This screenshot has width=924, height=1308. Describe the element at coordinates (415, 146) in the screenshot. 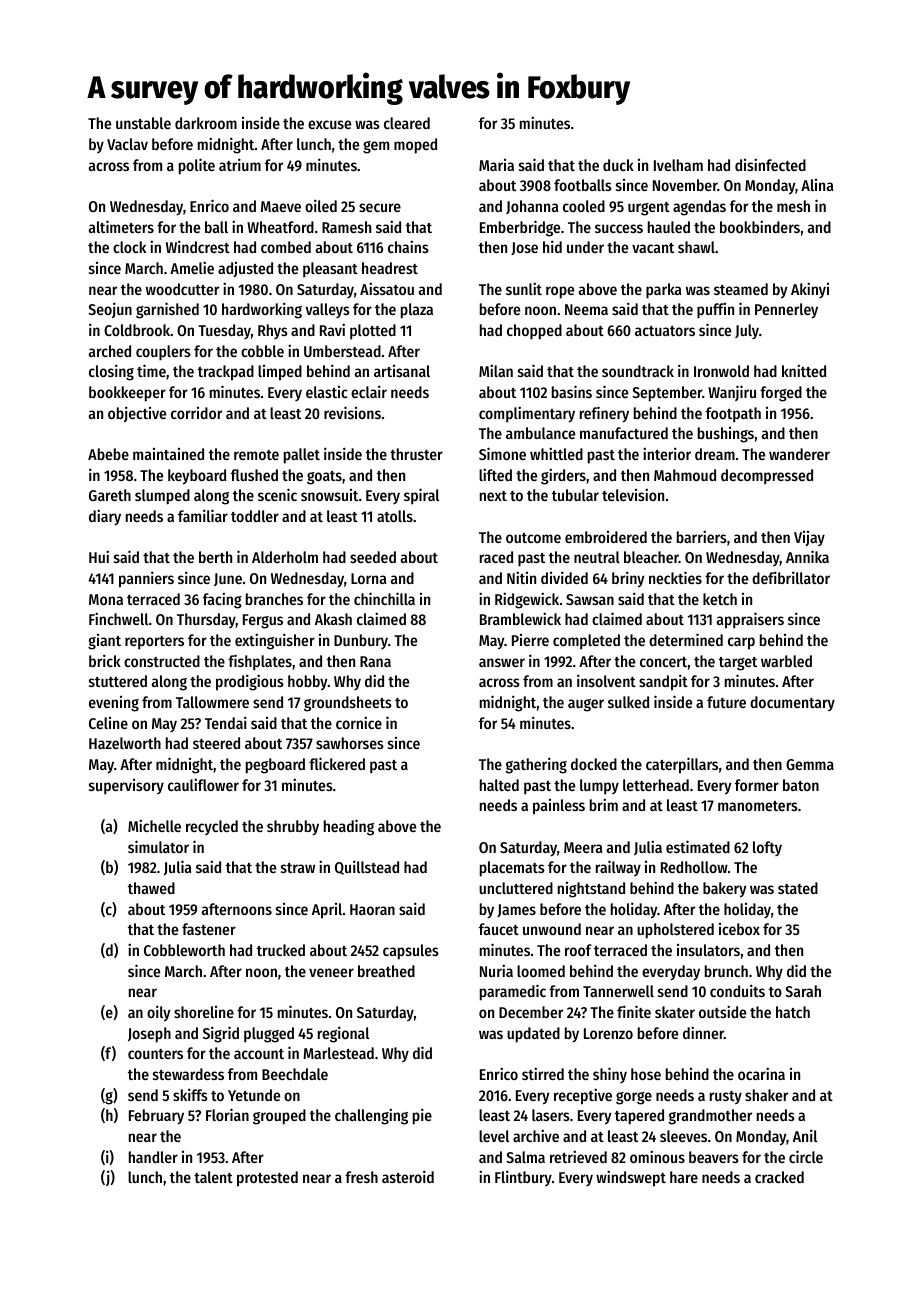

I see `moped` at that location.
